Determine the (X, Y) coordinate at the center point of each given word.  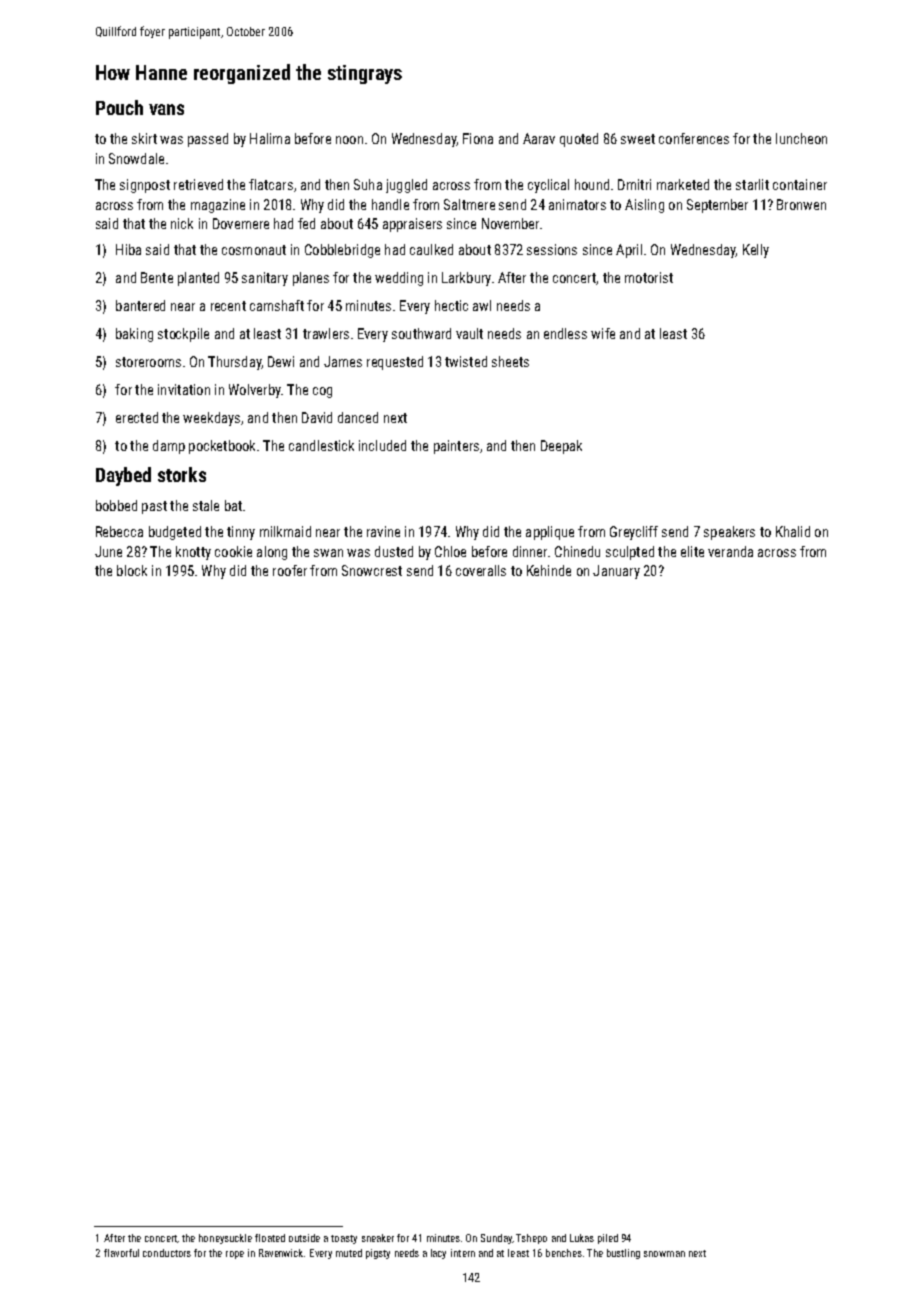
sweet (638, 139)
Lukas (582, 1238)
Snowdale (136, 158)
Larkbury (466, 279)
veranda (730, 551)
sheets (510, 361)
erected (137, 417)
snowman (664, 1254)
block (132, 570)
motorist (649, 277)
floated (270, 1238)
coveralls (481, 570)
